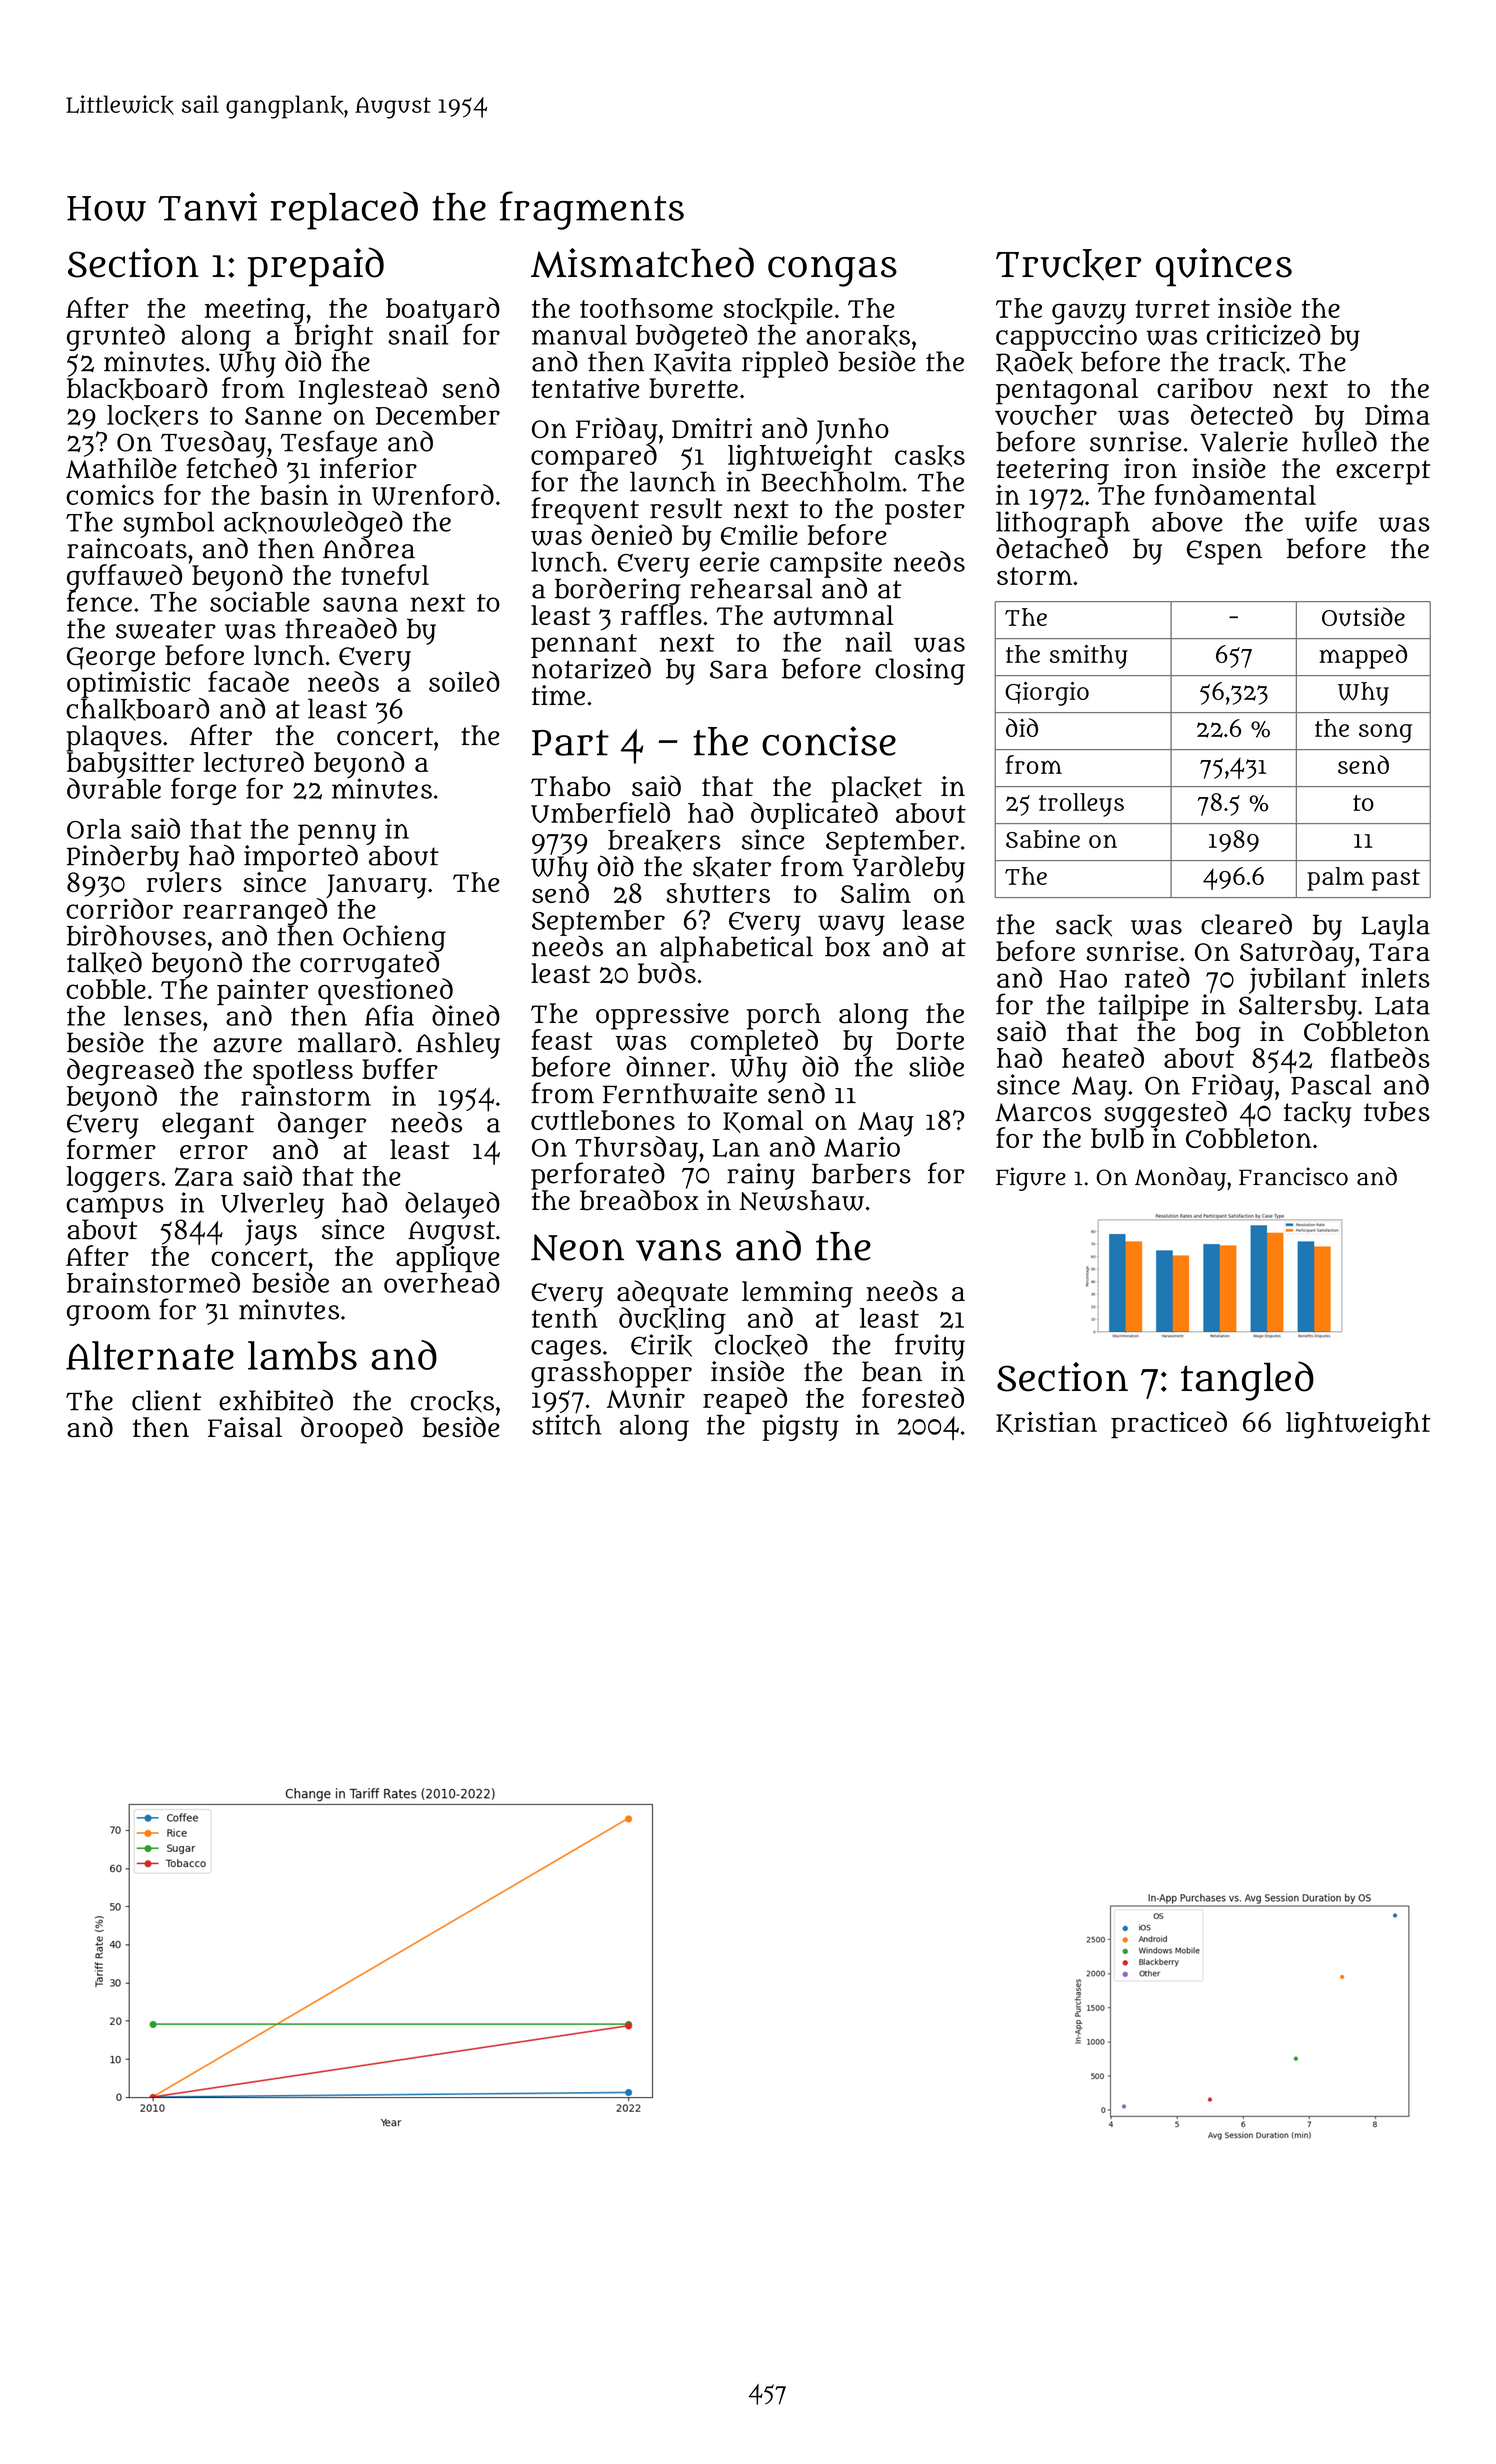  Describe the element at coordinates (642, 262) in the page. I see `Mismatched` at that location.
